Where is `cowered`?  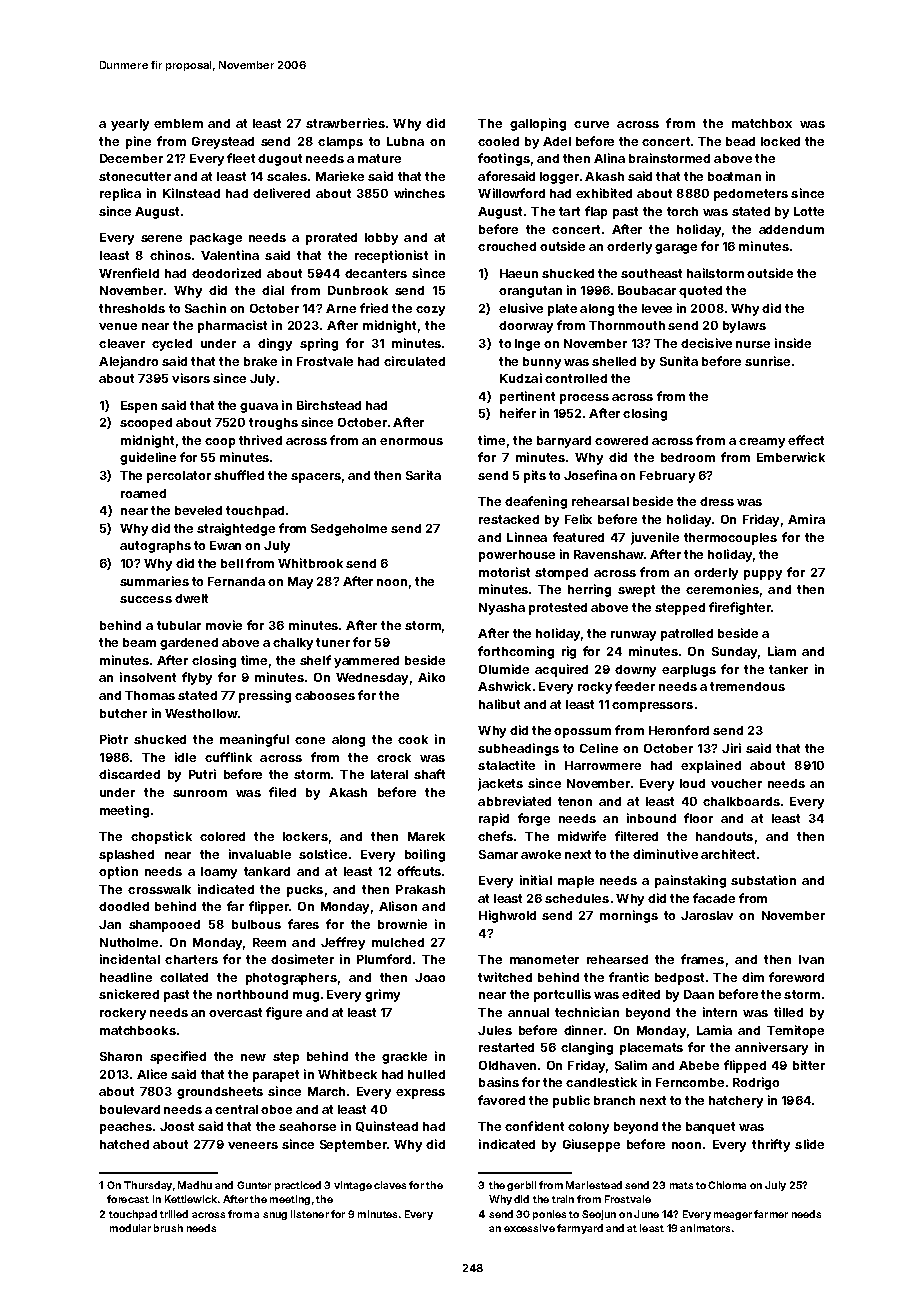
cowered is located at coordinates (621, 440).
